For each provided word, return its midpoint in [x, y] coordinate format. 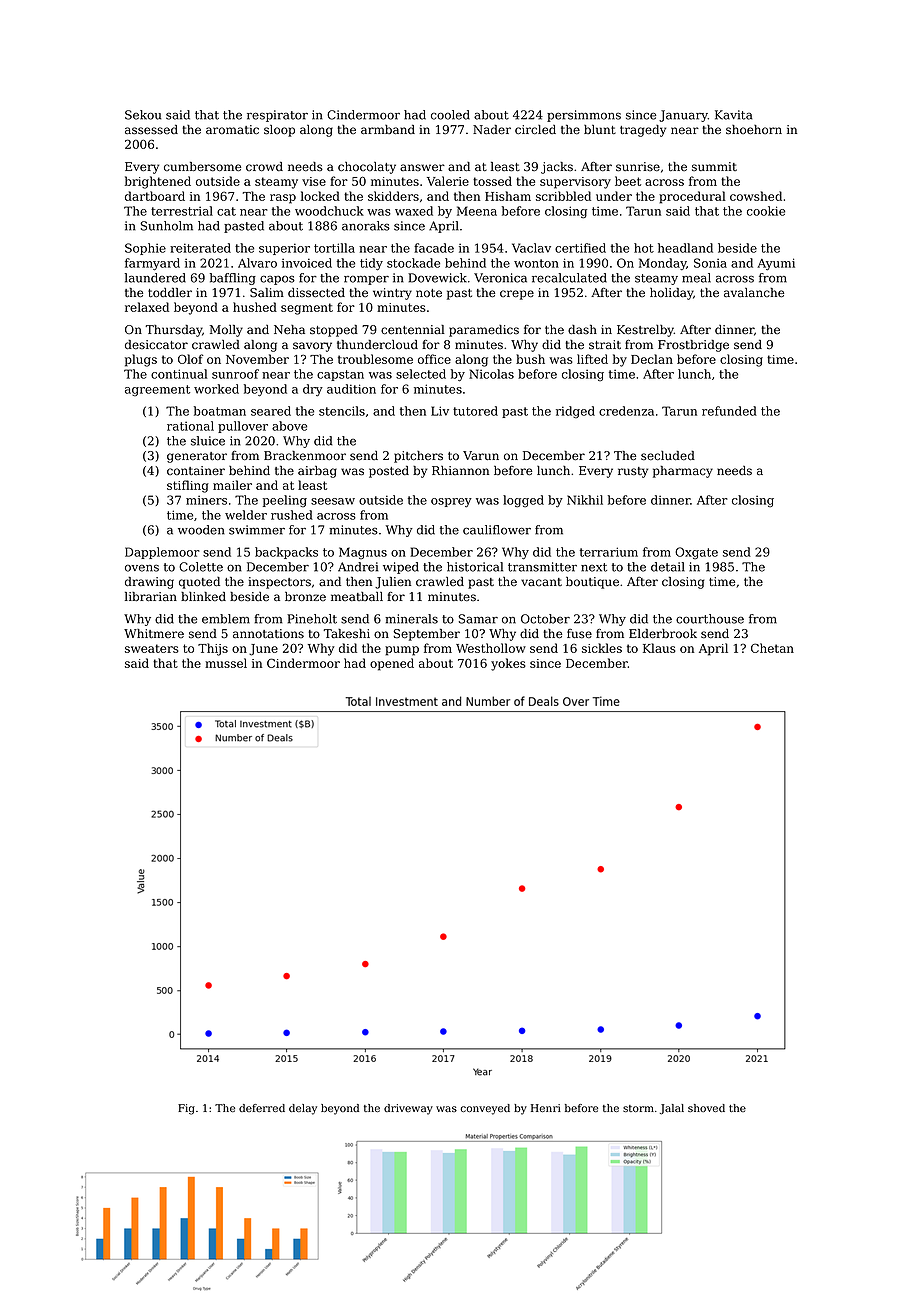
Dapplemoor [162, 553]
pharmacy [683, 472]
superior [284, 249]
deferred [262, 1108]
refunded [729, 411]
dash [582, 330]
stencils [342, 411]
